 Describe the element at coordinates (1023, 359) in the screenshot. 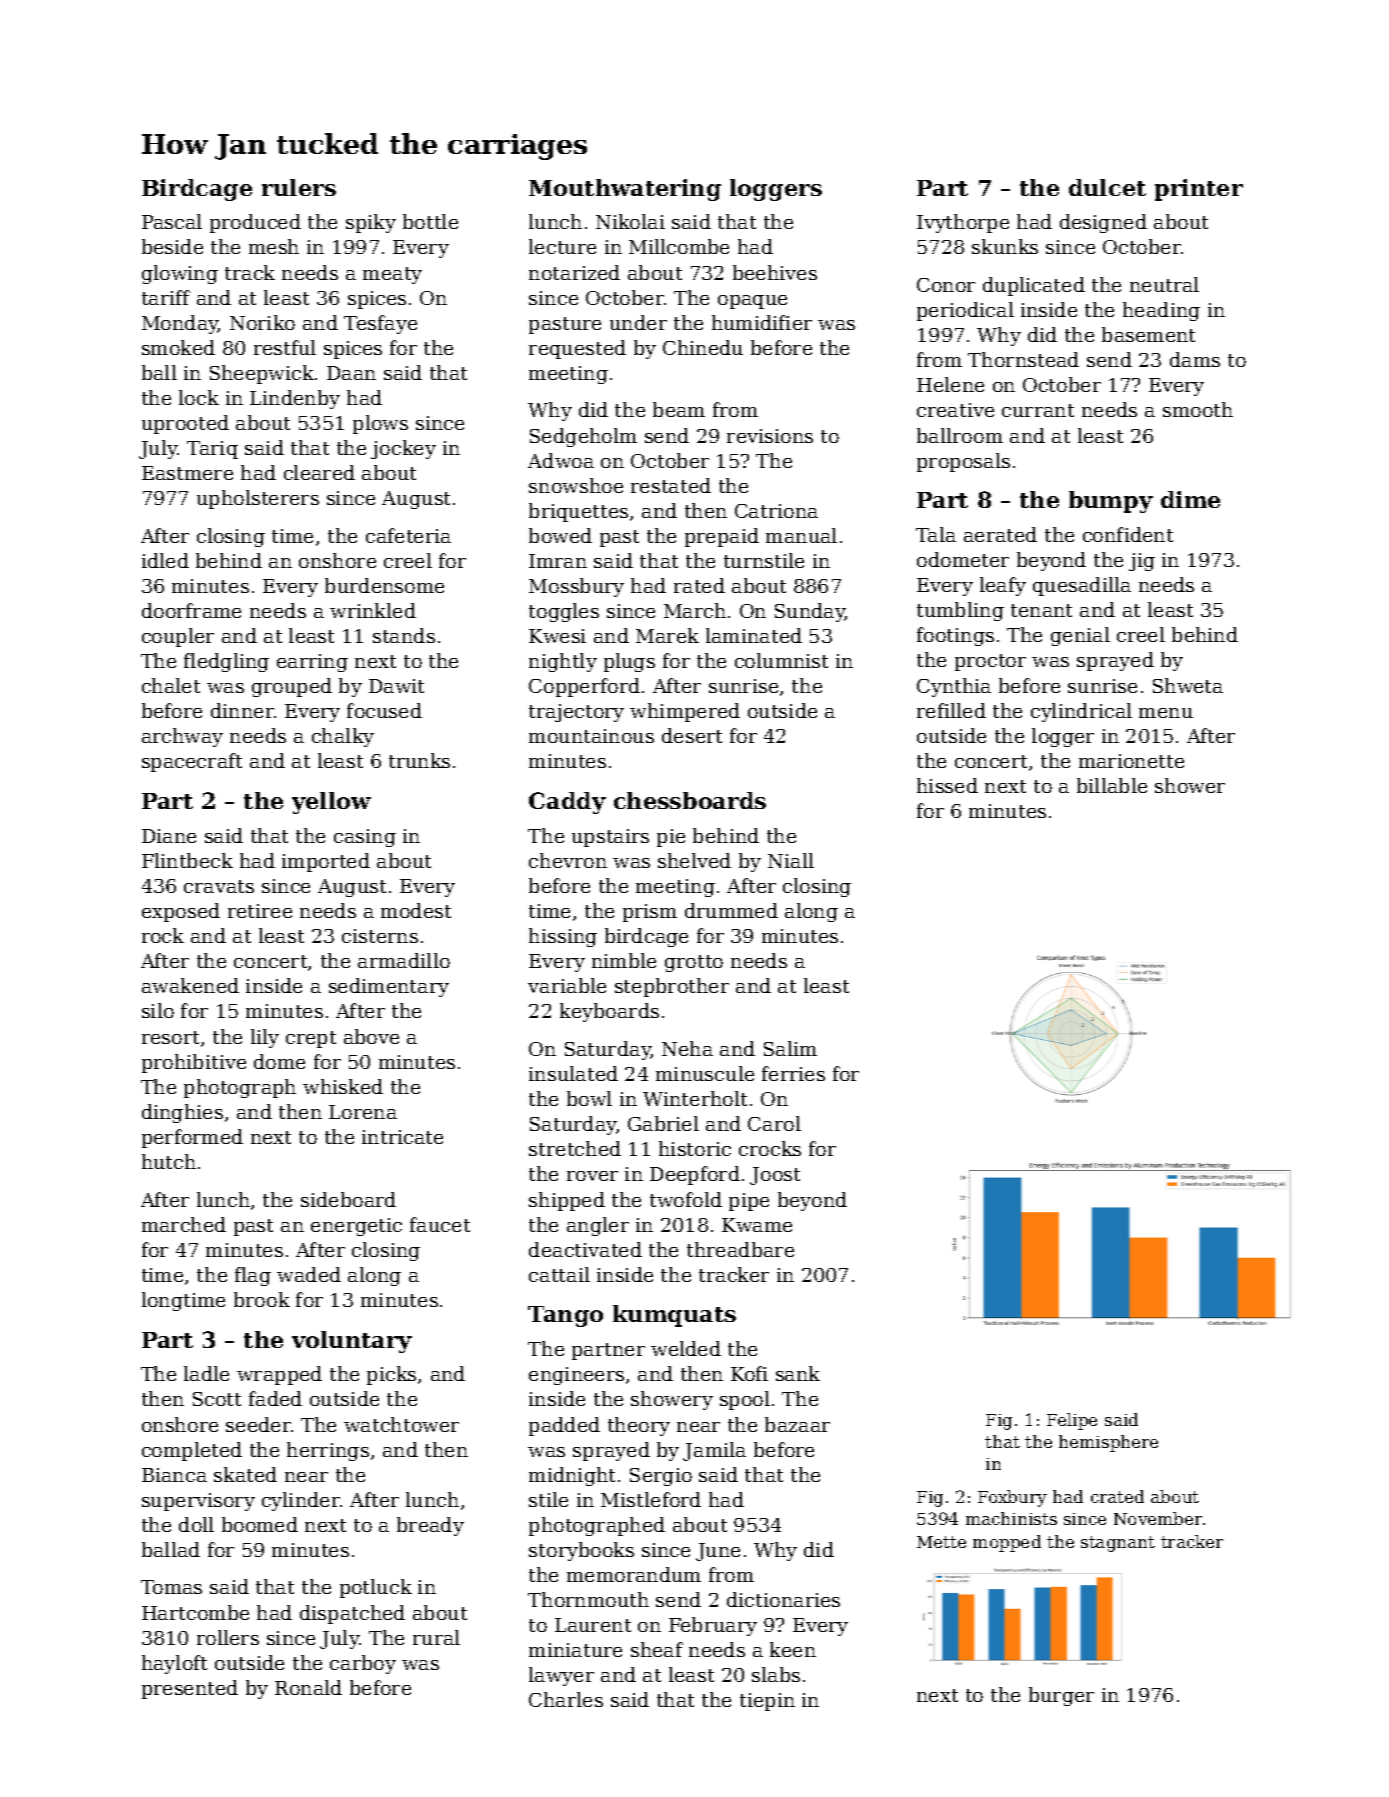

I see `Thornstead` at that location.
